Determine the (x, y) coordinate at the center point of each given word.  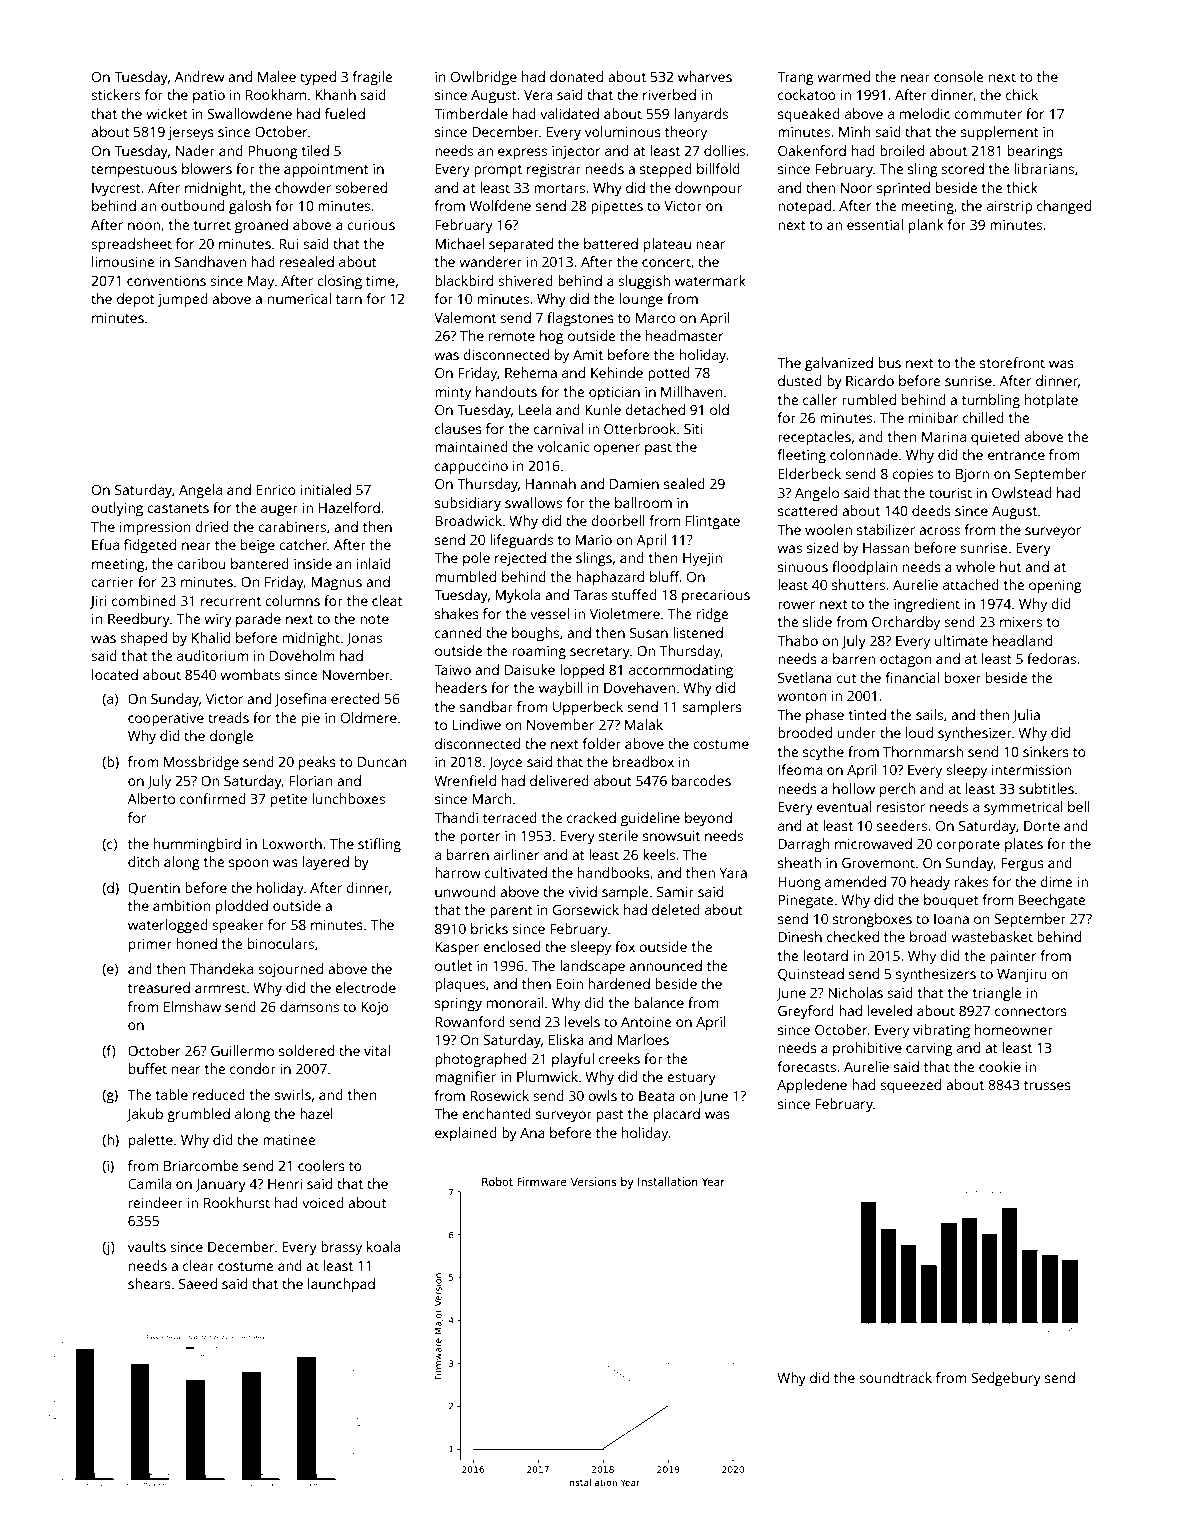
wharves (705, 76)
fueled (345, 113)
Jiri (98, 602)
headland (1022, 640)
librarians (1044, 168)
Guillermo (242, 1050)
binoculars (281, 943)
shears (149, 1283)
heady (930, 883)
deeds (931, 510)
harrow (458, 872)
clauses (458, 428)
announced (665, 965)
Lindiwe (476, 724)
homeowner (1014, 1029)
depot (136, 300)
